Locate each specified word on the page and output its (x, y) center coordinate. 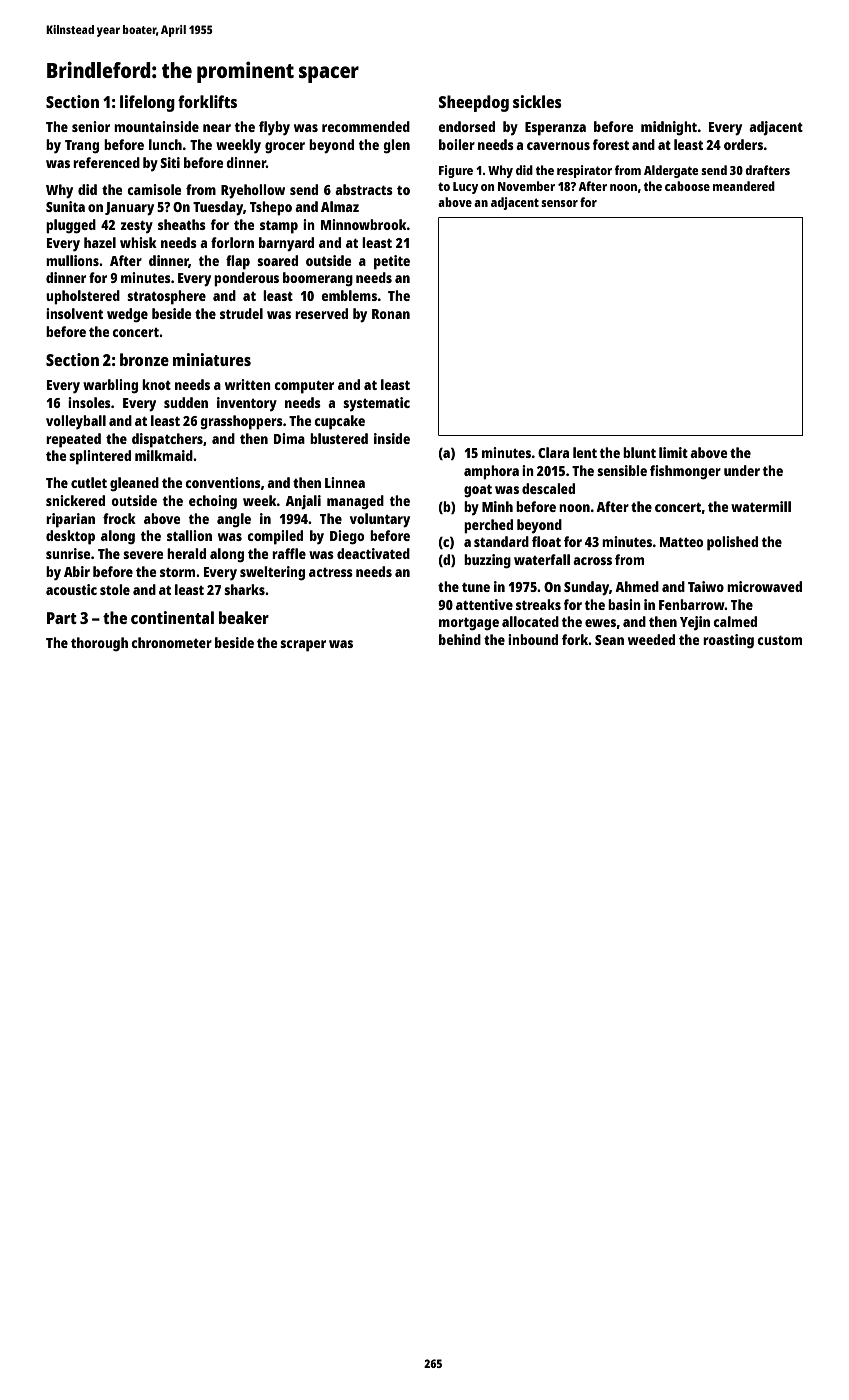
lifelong (147, 103)
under (742, 470)
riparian (70, 520)
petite (392, 262)
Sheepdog (474, 103)
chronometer (171, 642)
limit (673, 452)
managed (355, 502)
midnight (669, 128)
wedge (127, 315)
